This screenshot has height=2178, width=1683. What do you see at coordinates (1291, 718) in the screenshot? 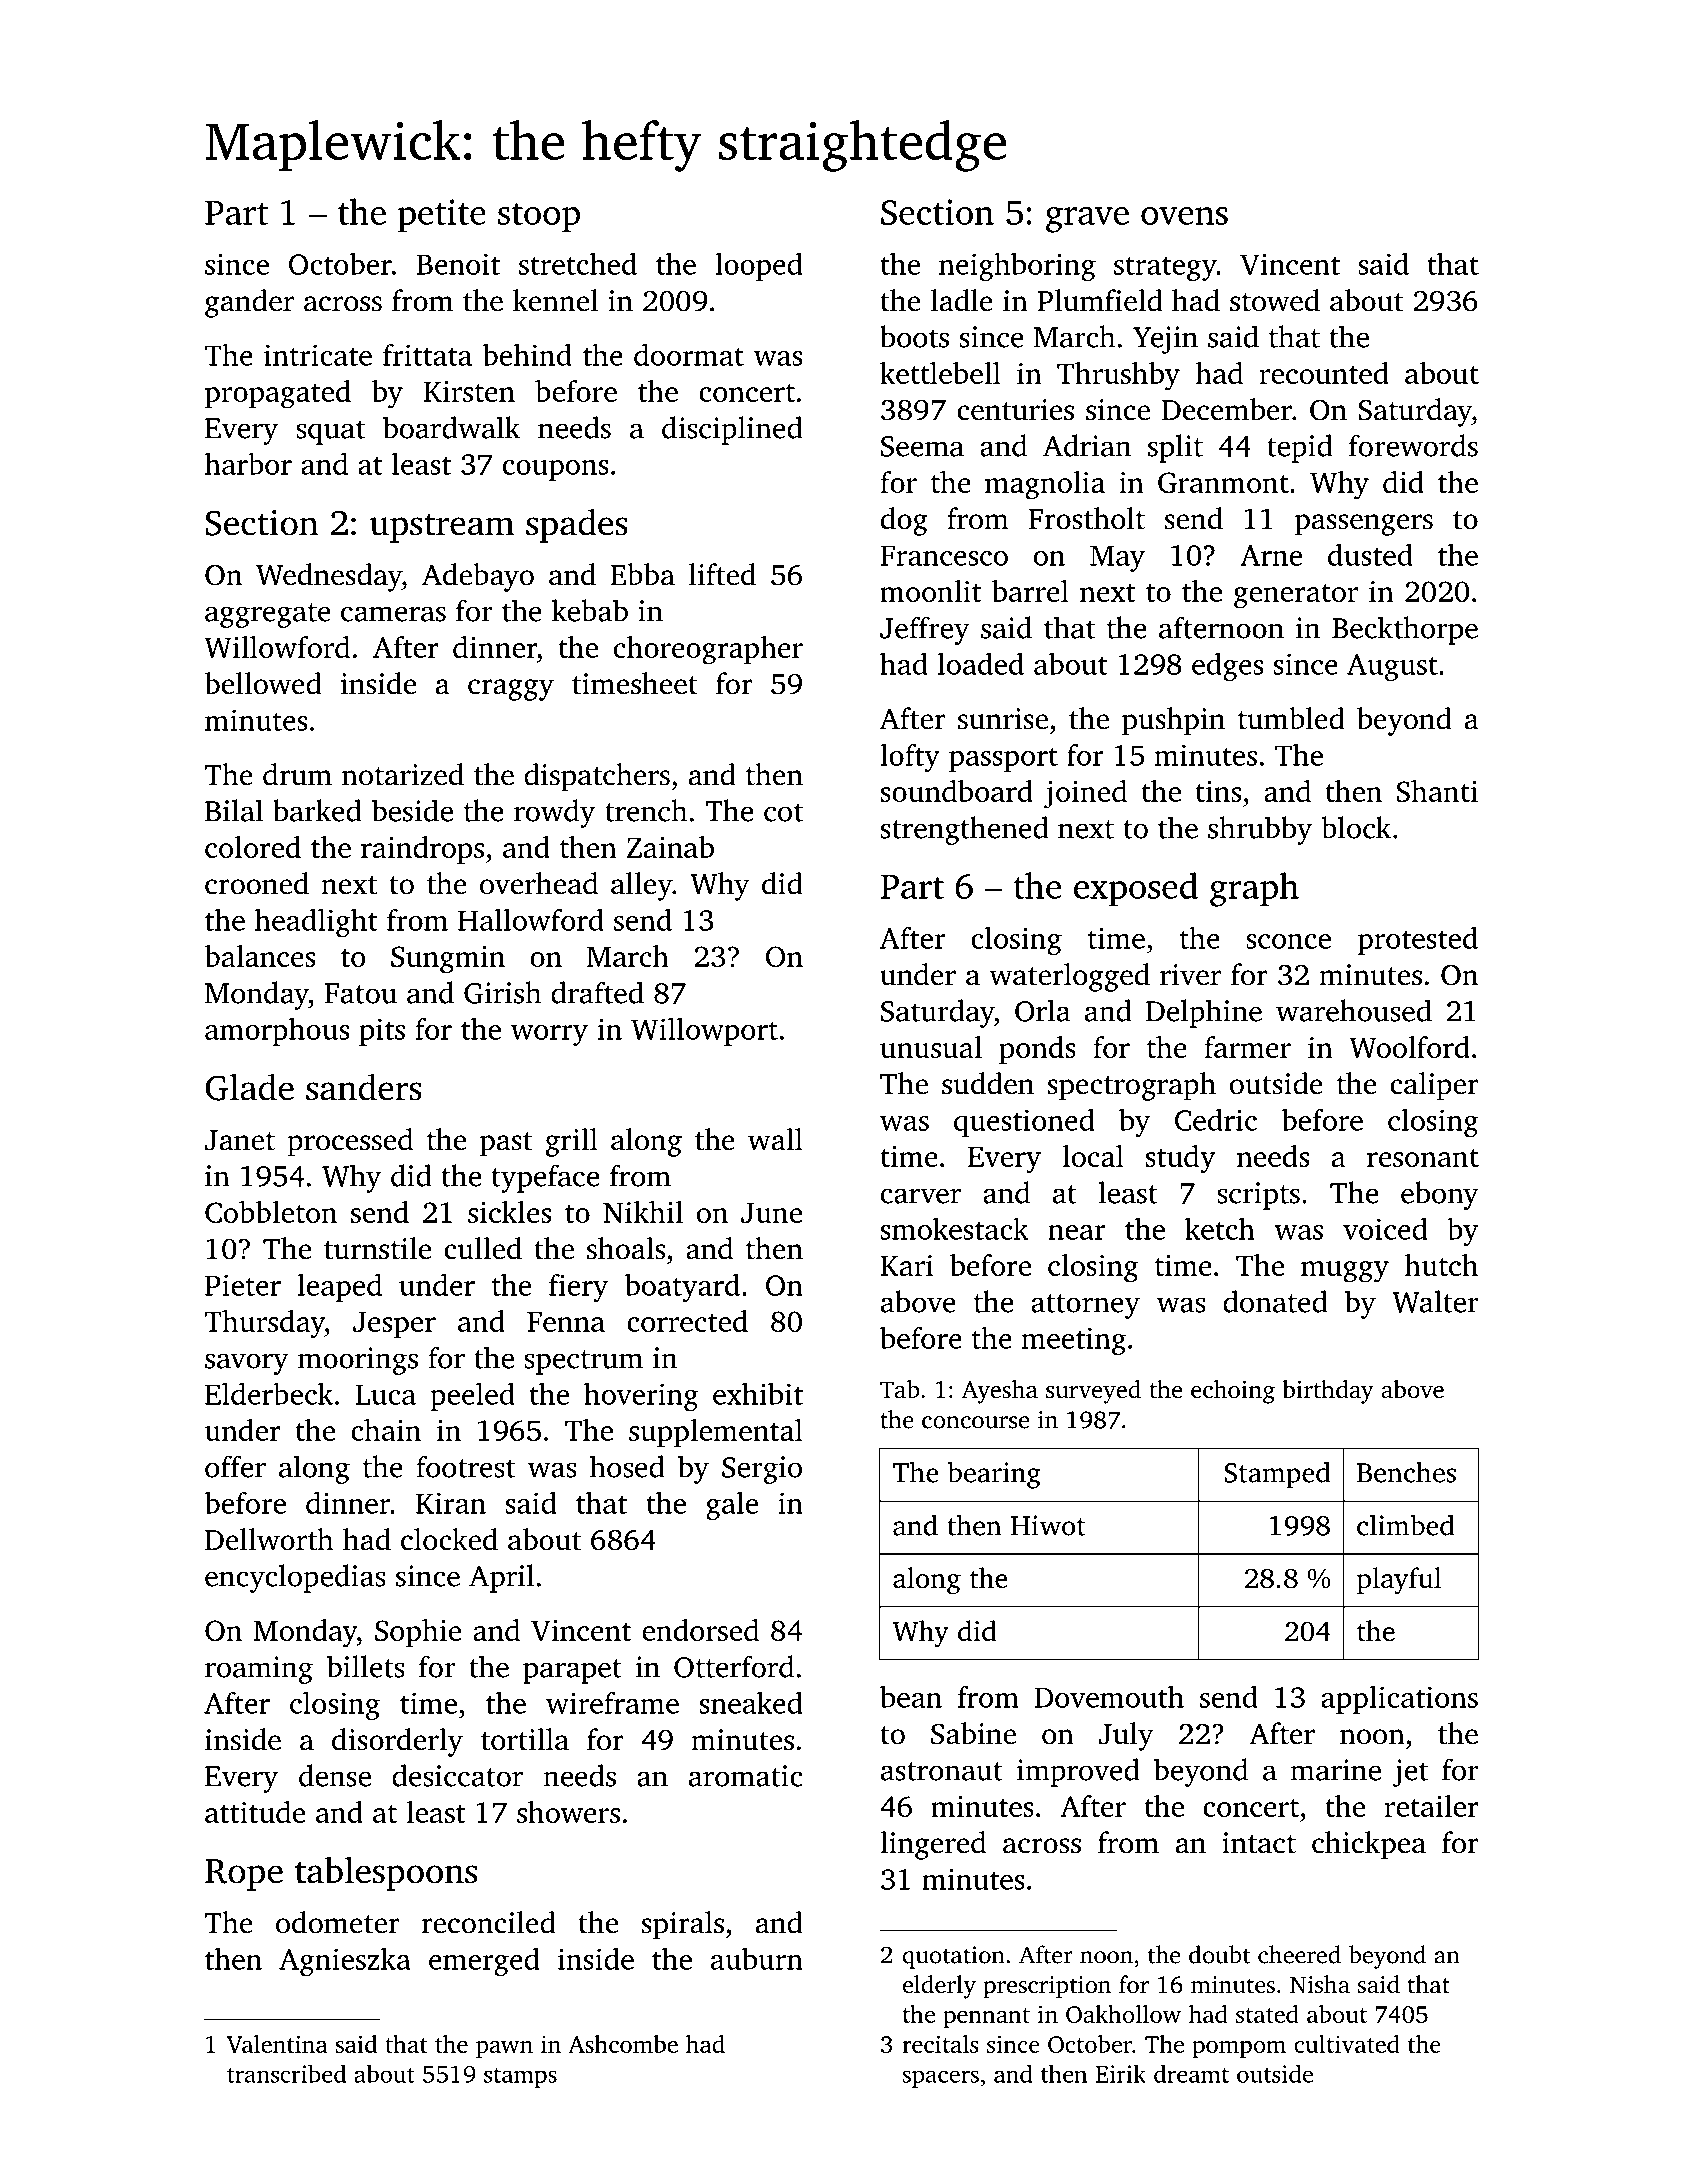
I see `tumbled` at bounding box center [1291, 718].
